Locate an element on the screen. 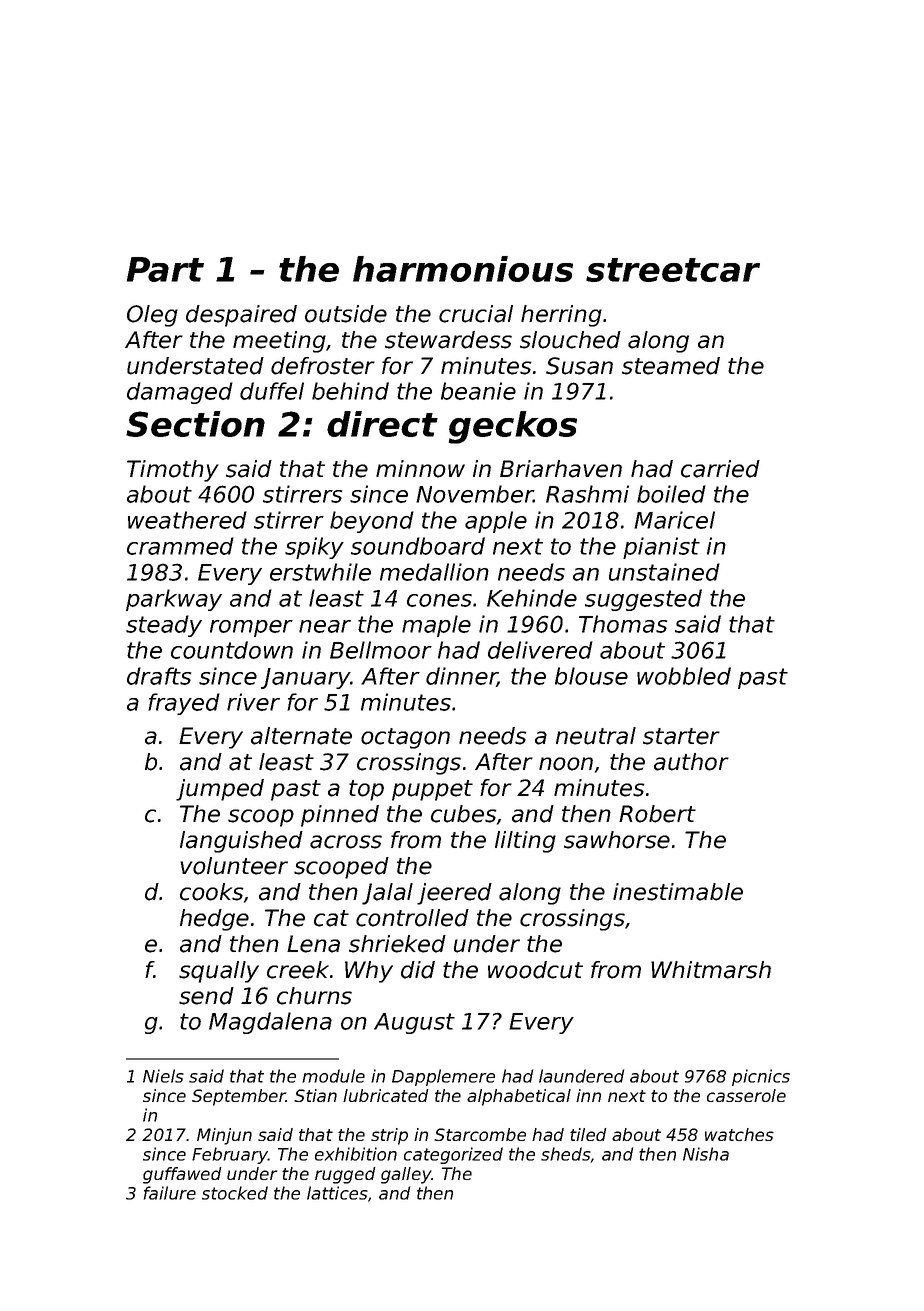 The width and height of the screenshot is (924, 1311). author is located at coordinates (691, 762).
